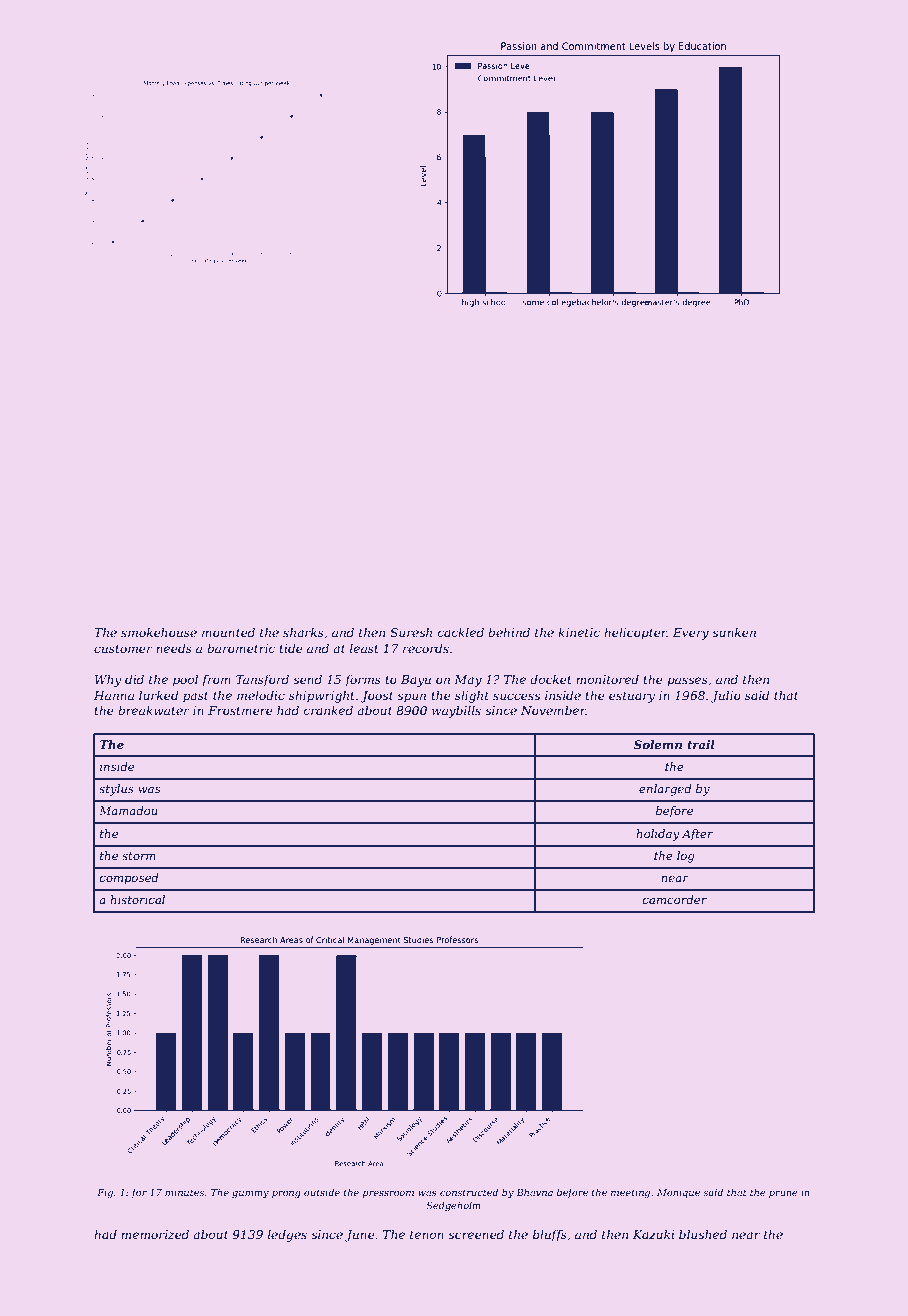  Describe the element at coordinates (328, 710) in the screenshot. I see `cranked` at that location.
